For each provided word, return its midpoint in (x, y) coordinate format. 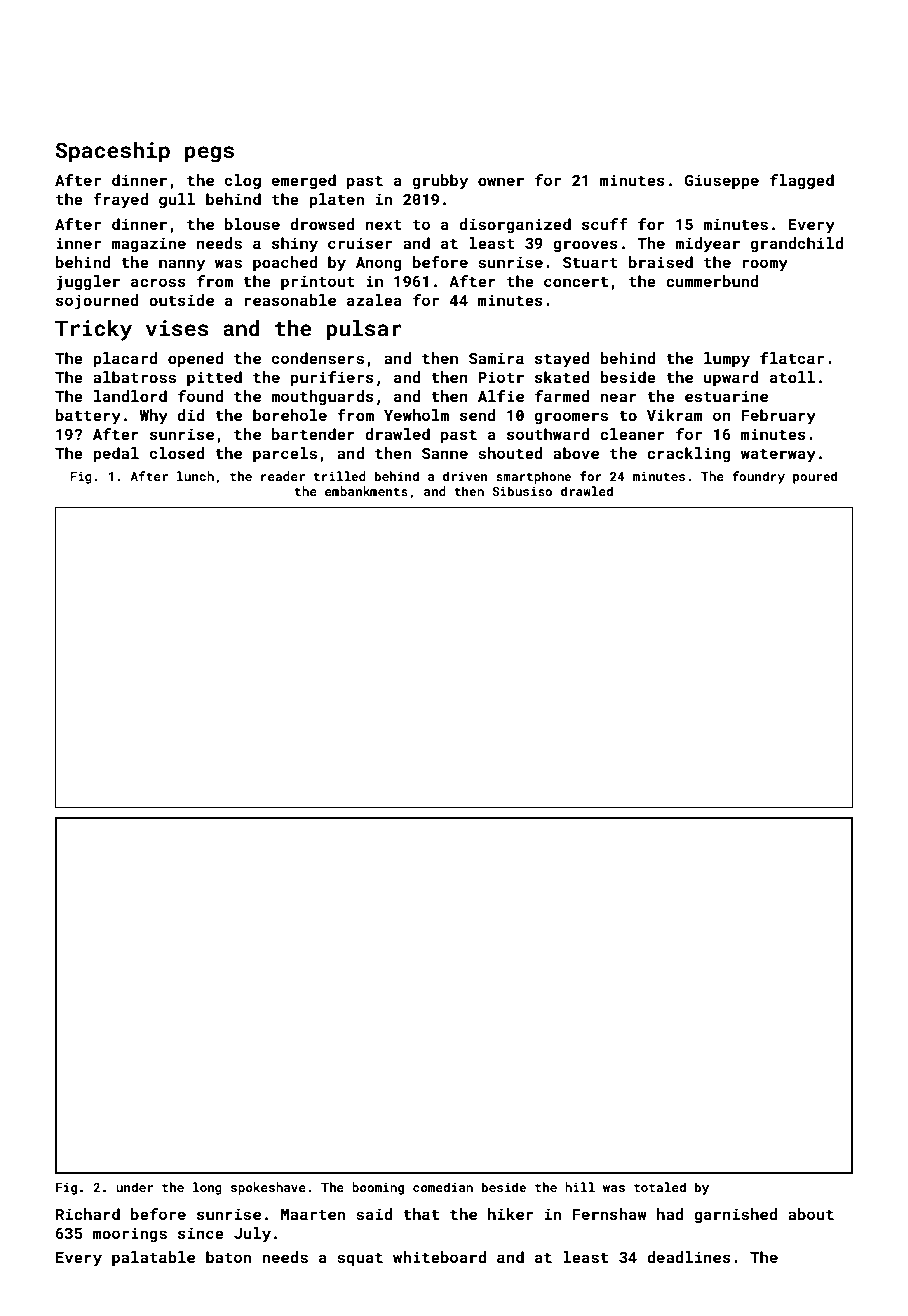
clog (243, 182)
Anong (379, 264)
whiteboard (439, 1257)
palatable (153, 1258)
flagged (802, 182)
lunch (195, 476)
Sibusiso (522, 491)
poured (815, 477)
